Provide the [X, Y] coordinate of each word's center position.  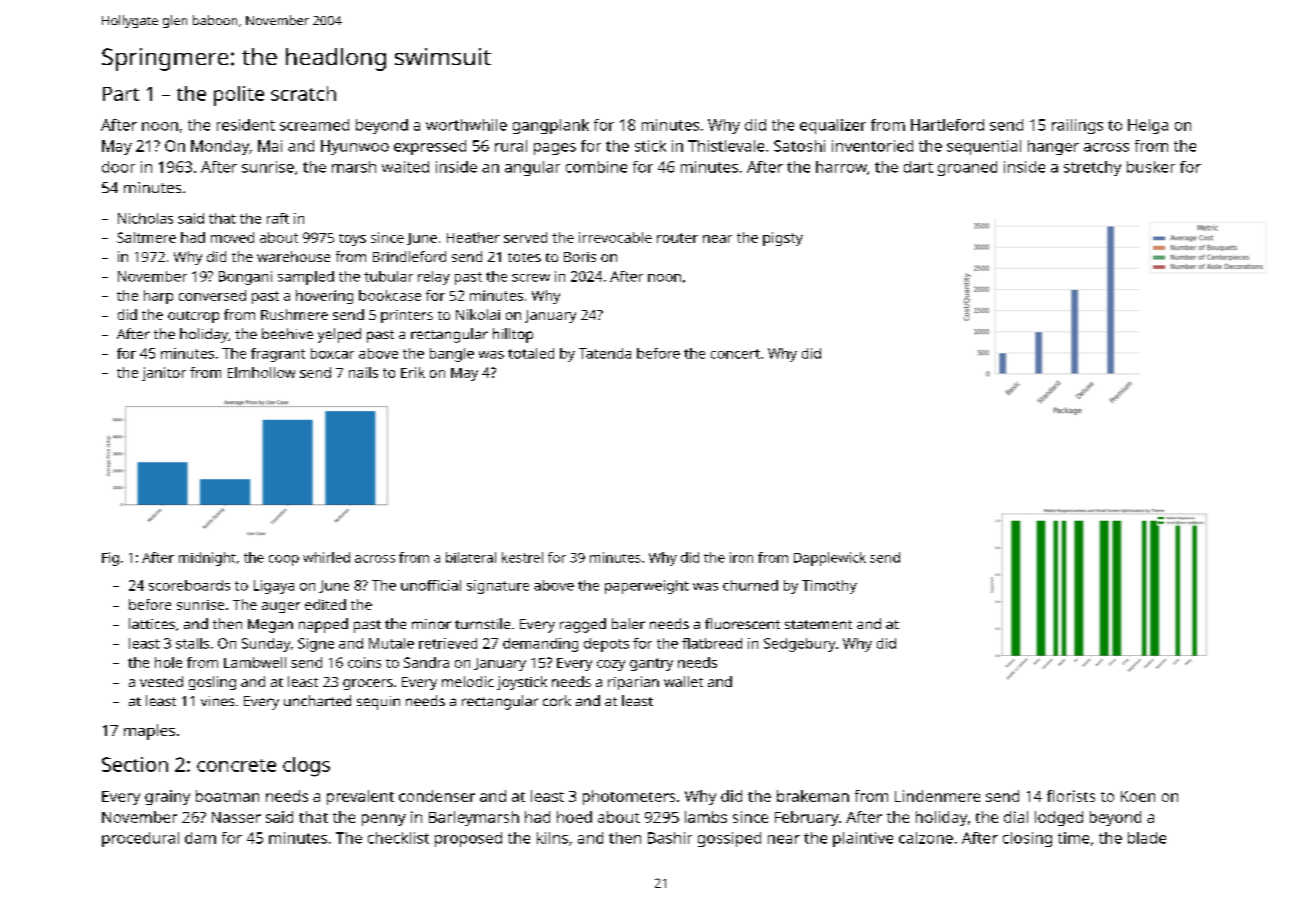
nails [363, 372]
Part [121, 94]
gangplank [551, 126]
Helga [1148, 126]
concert [735, 354]
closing [1027, 839]
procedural [140, 839]
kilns [552, 838]
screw [531, 278]
